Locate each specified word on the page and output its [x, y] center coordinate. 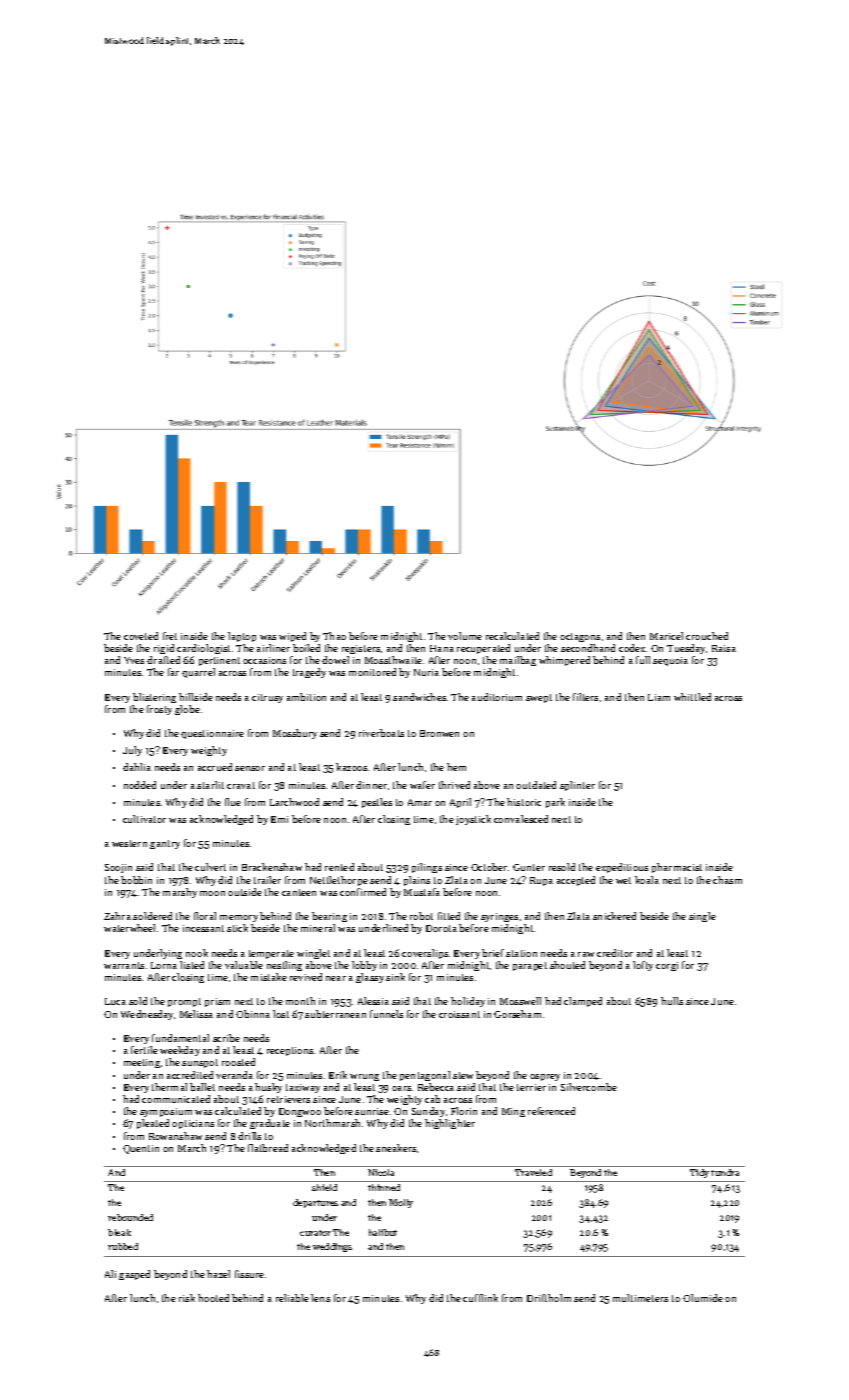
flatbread [268, 1148]
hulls [672, 1001]
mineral [318, 928]
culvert [210, 867]
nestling [284, 966]
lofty [643, 966]
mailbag [518, 661]
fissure [249, 1274]
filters [585, 697]
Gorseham [517, 1014]
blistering [154, 698]
